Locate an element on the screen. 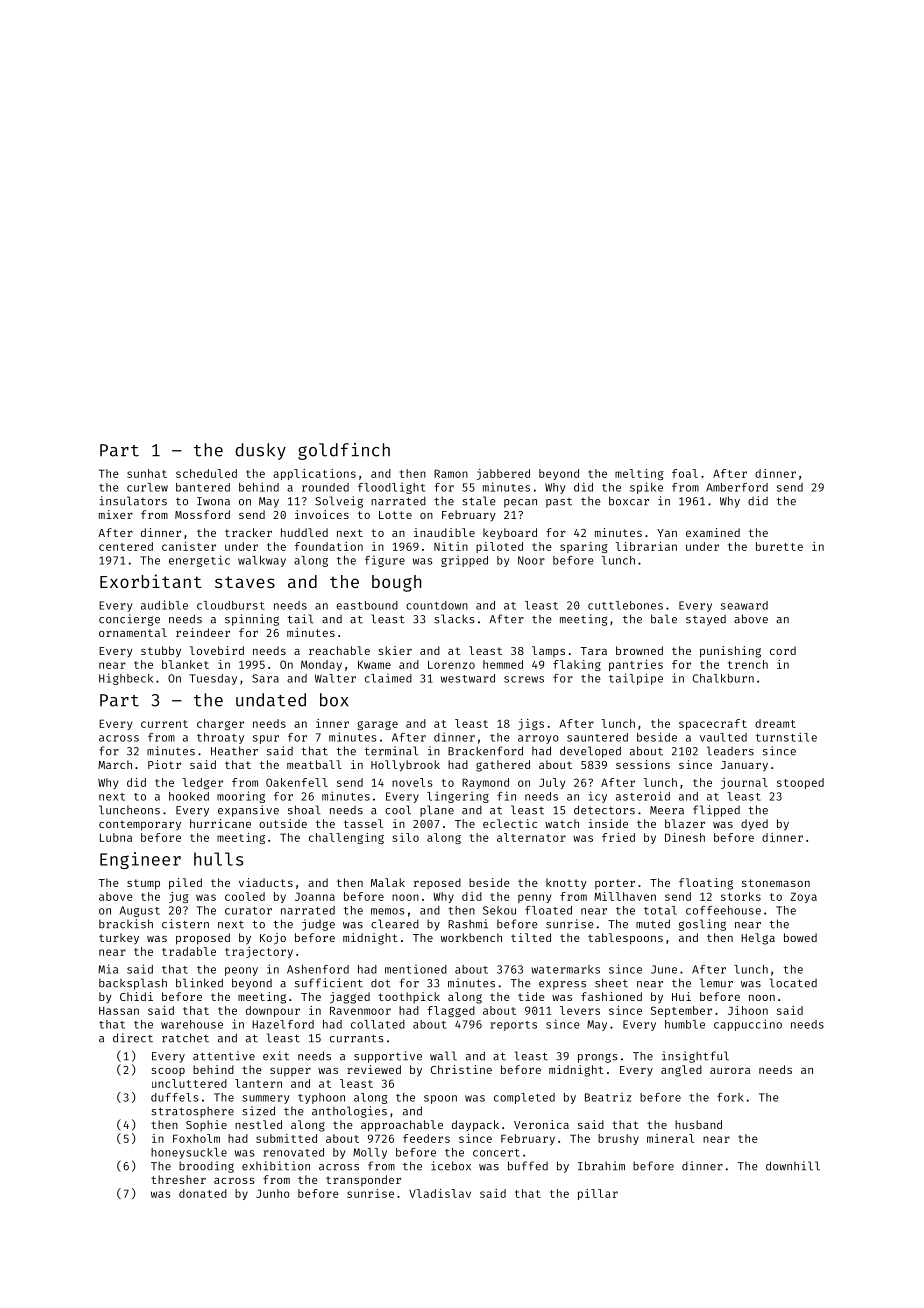  melting is located at coordinates (639, 474).
